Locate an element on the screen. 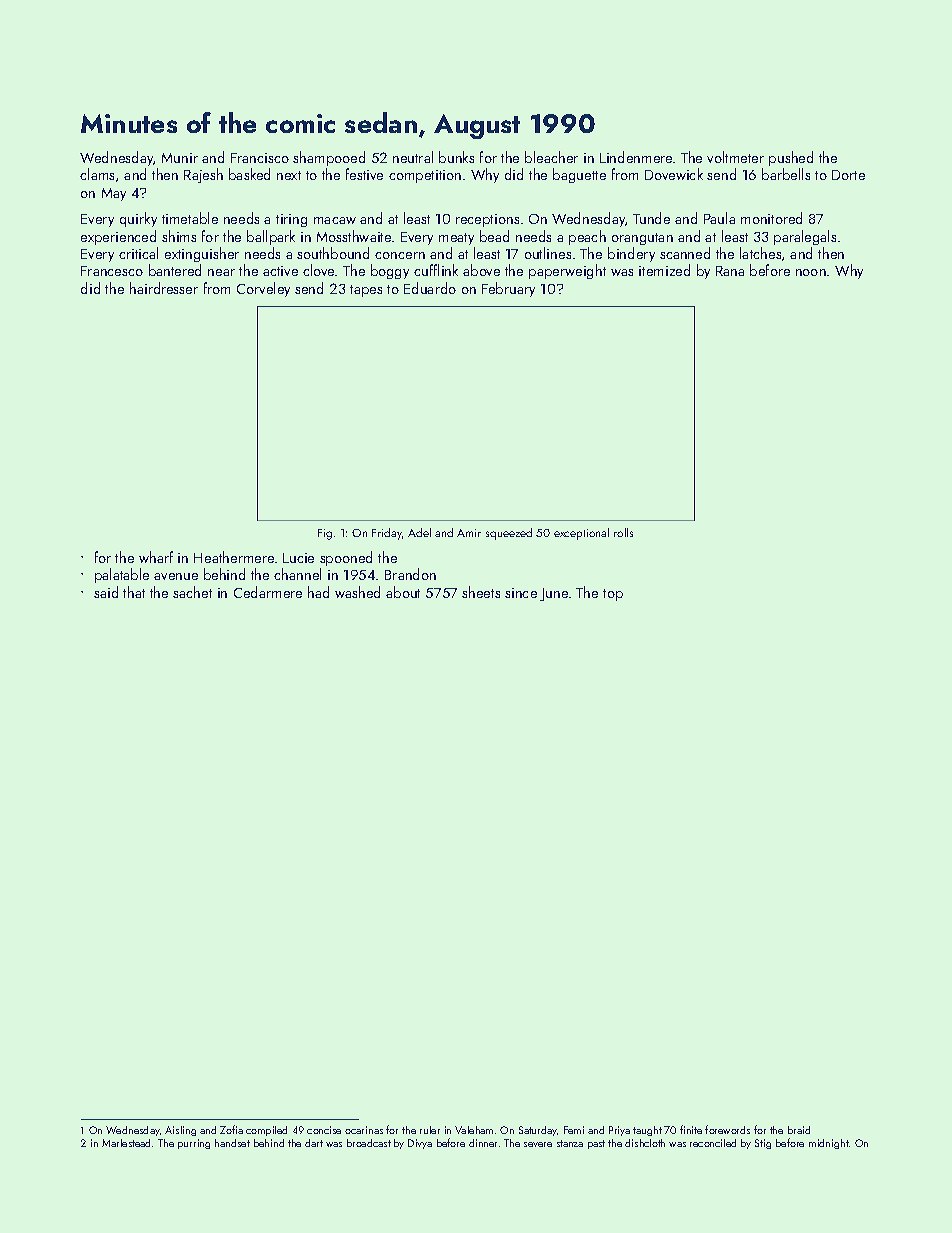  competition is located at coordinates (425, 176).
